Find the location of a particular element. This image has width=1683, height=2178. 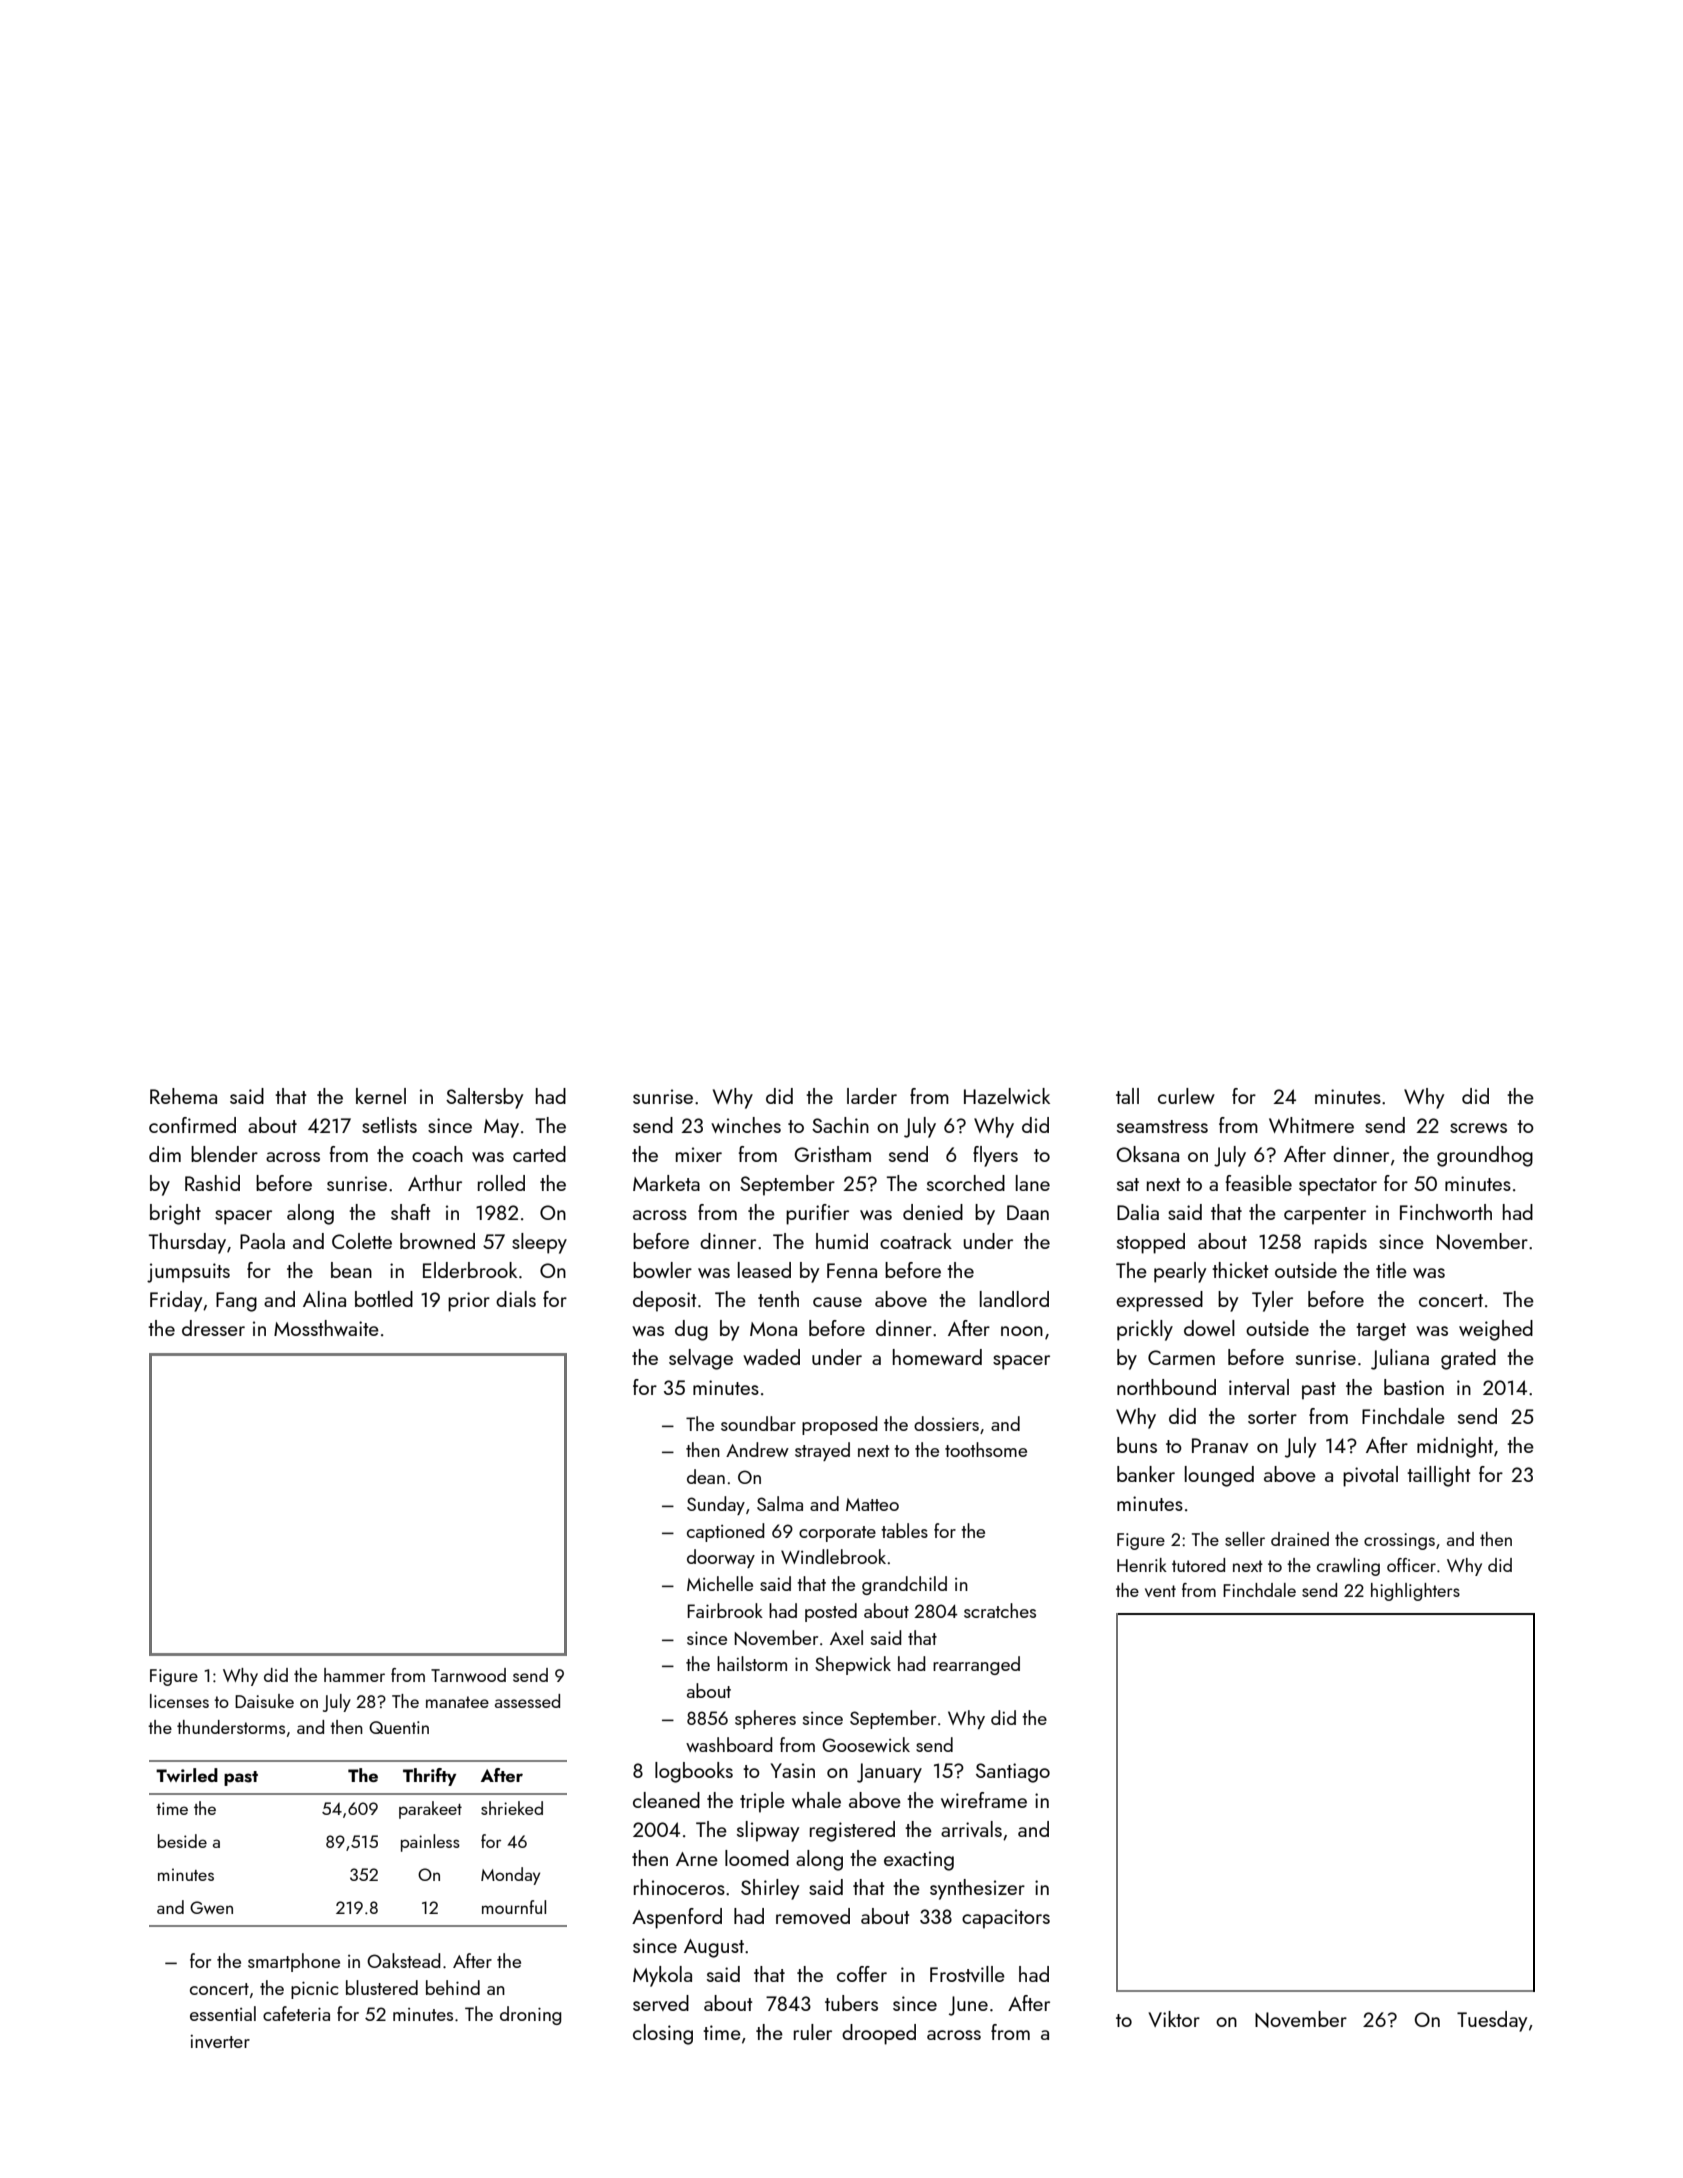

behind is located at coordinates (453, 1987).
